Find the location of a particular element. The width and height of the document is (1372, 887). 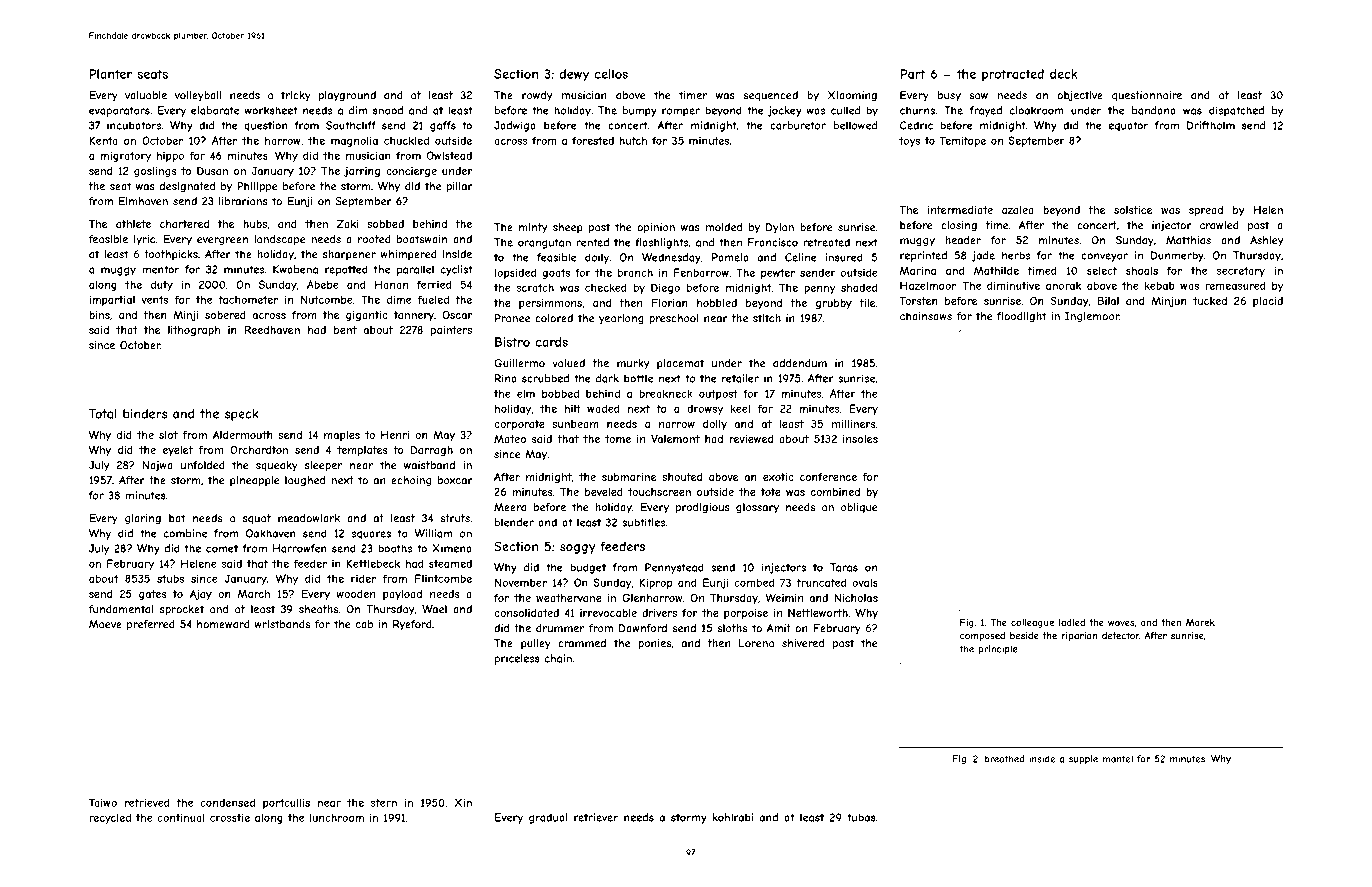

pewter is located at coordinates (778, 274).
